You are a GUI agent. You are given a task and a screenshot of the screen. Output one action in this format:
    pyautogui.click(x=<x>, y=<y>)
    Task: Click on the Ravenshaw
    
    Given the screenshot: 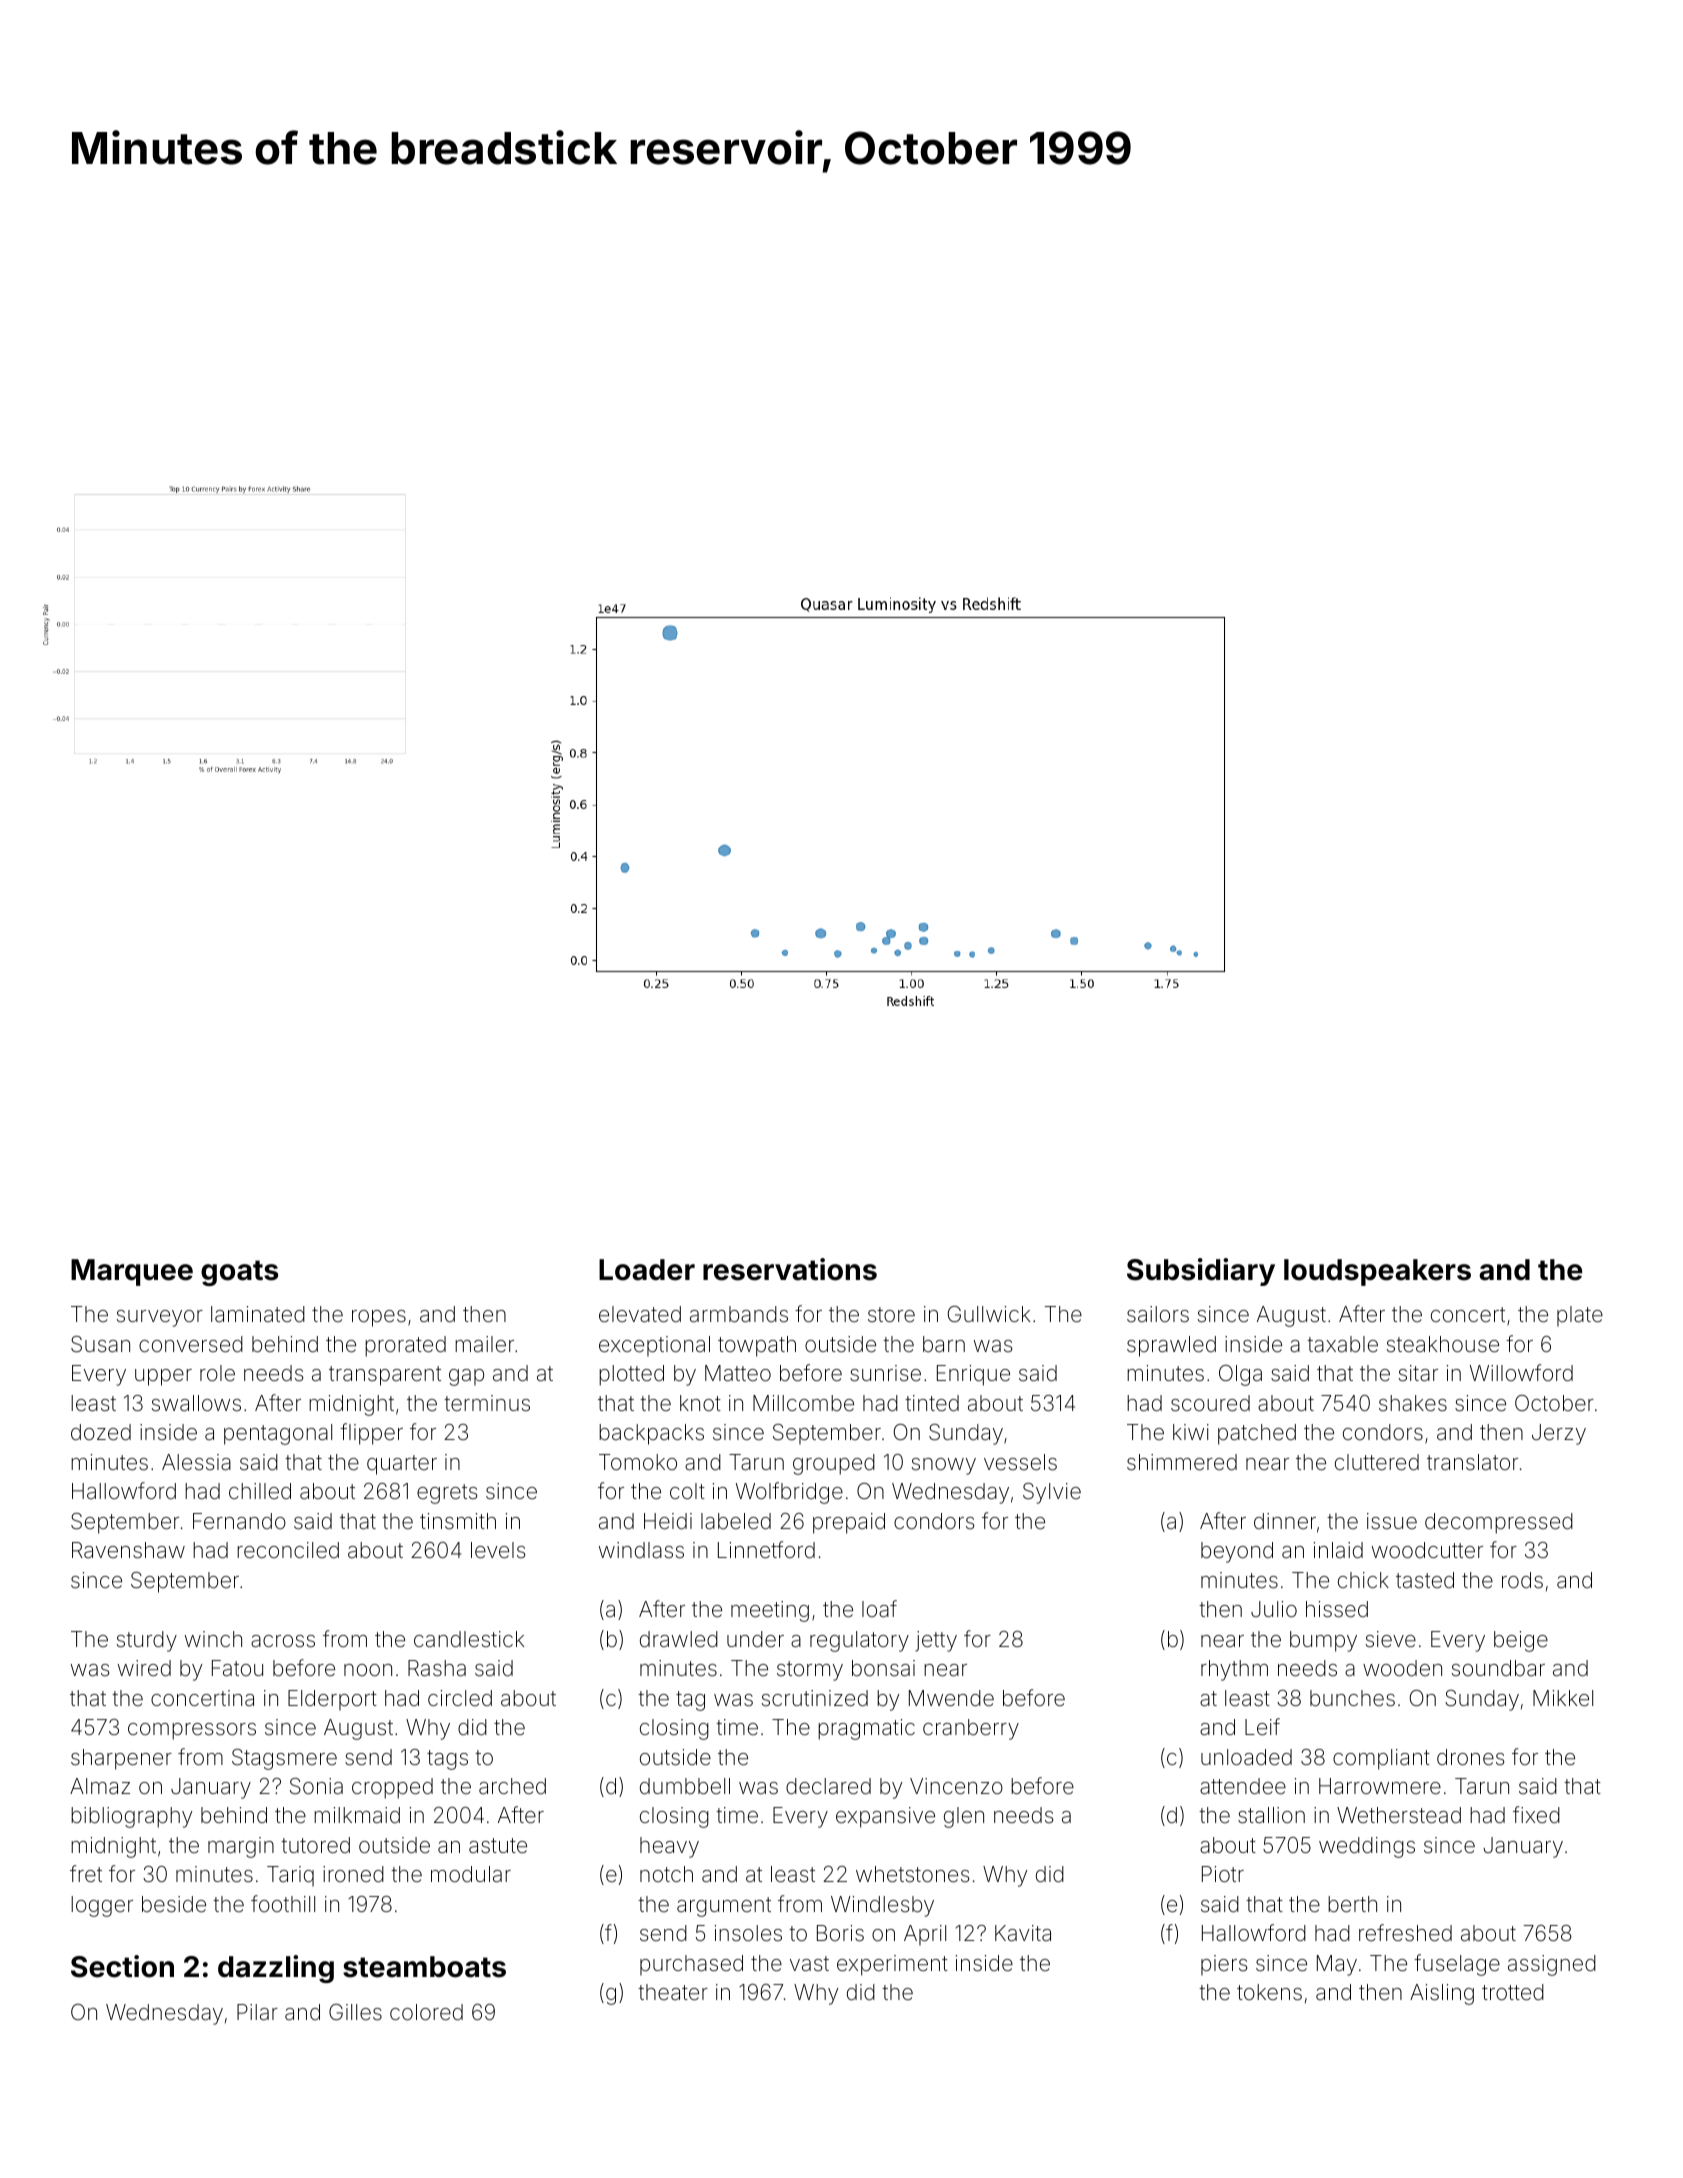 What is the action you would take?
    pyautogui.click(x=128, y=1550)
